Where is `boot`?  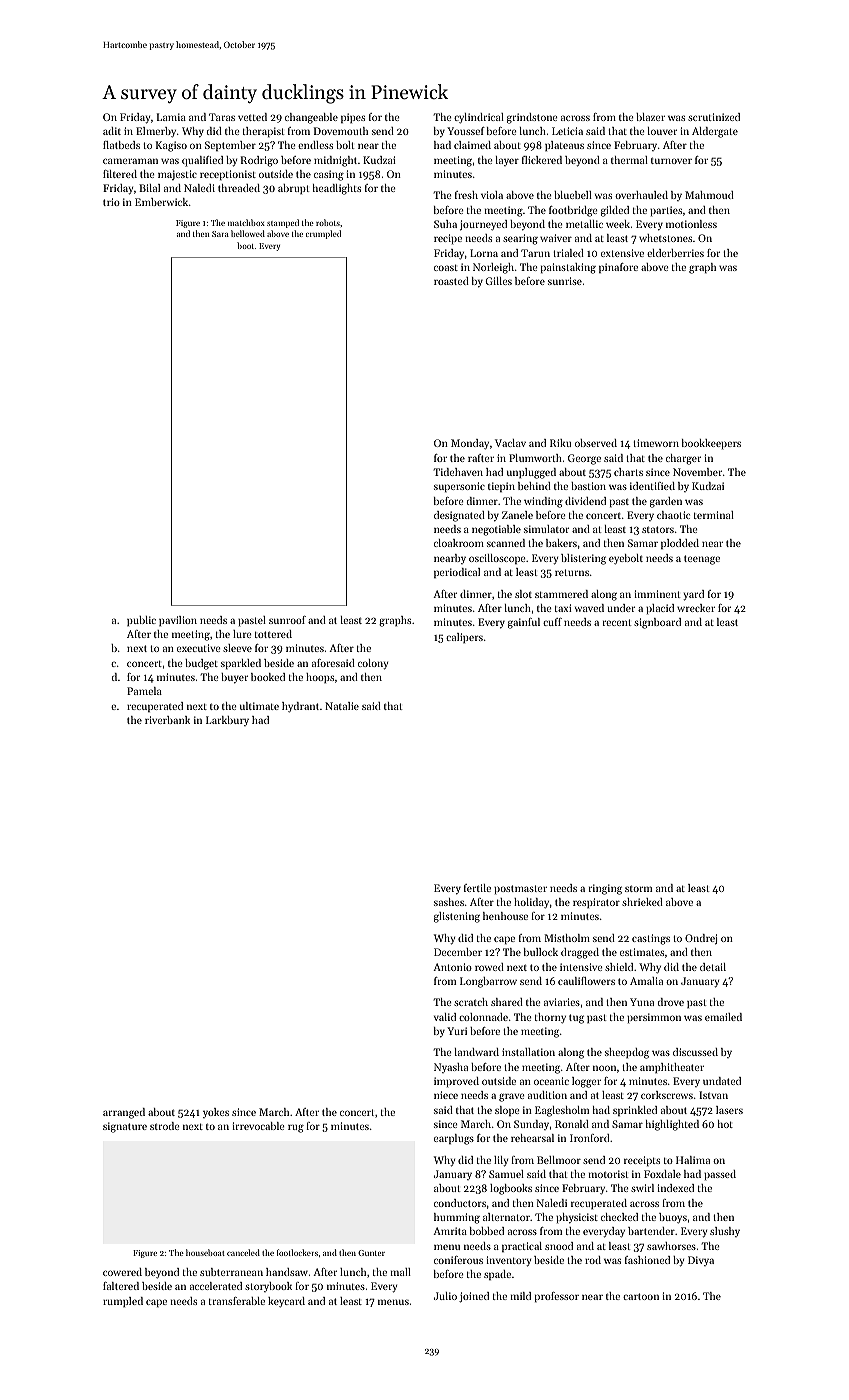
boot is located at coordinates (245, 245).
